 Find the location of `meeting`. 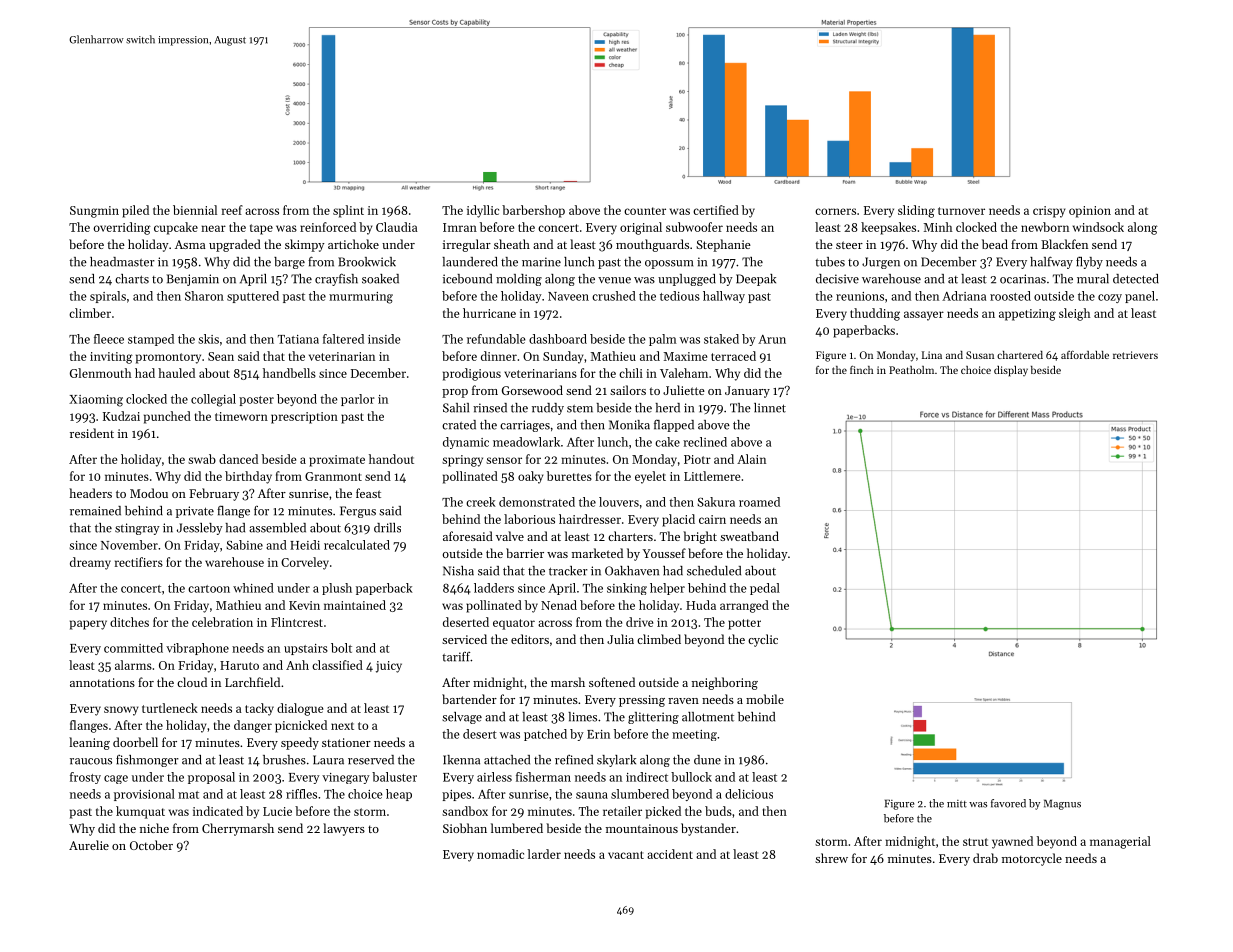

meeting is located at coordinates (694, 735).
